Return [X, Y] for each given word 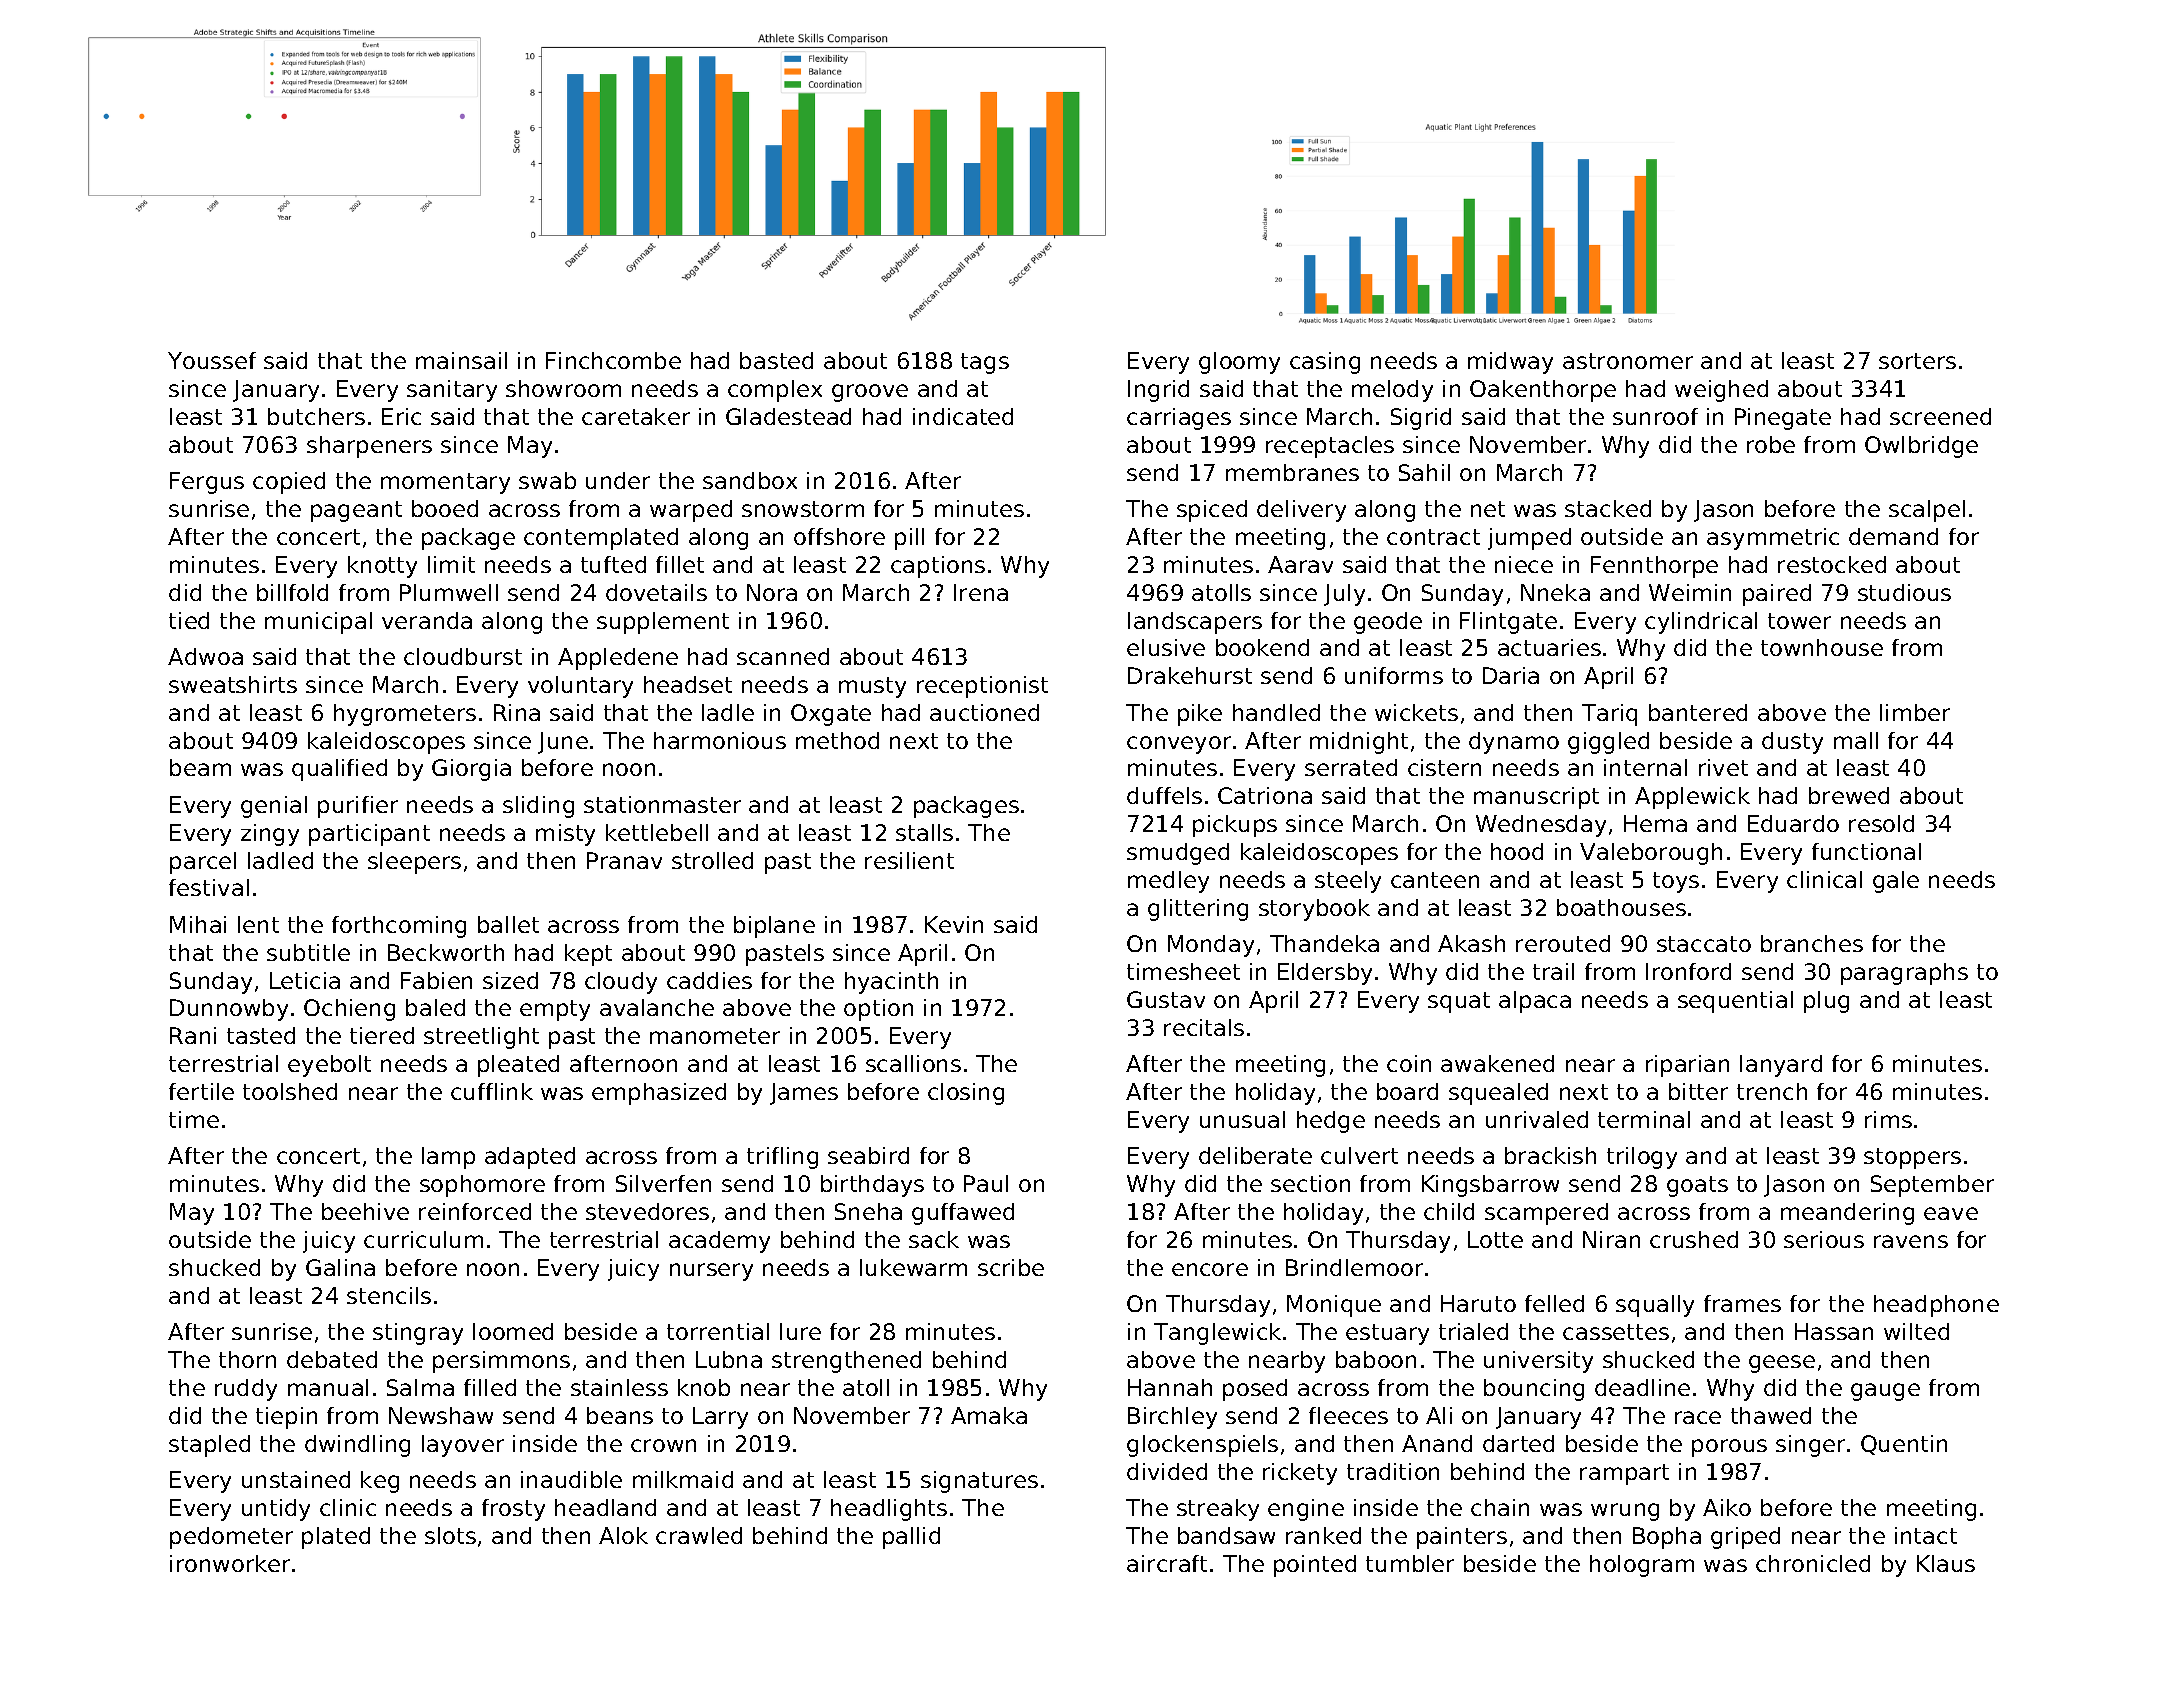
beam [200, 767]
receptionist [982, 687]
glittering [1198, 910]
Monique [1334, 1306]
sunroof [1655, 416]
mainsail [461, 360]
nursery [711, 1272]
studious [1904, 592]
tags [985, 363]
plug [1826, 1002]
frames [1742, 1303]
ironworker [230, 1563]
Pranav [624, 860]
